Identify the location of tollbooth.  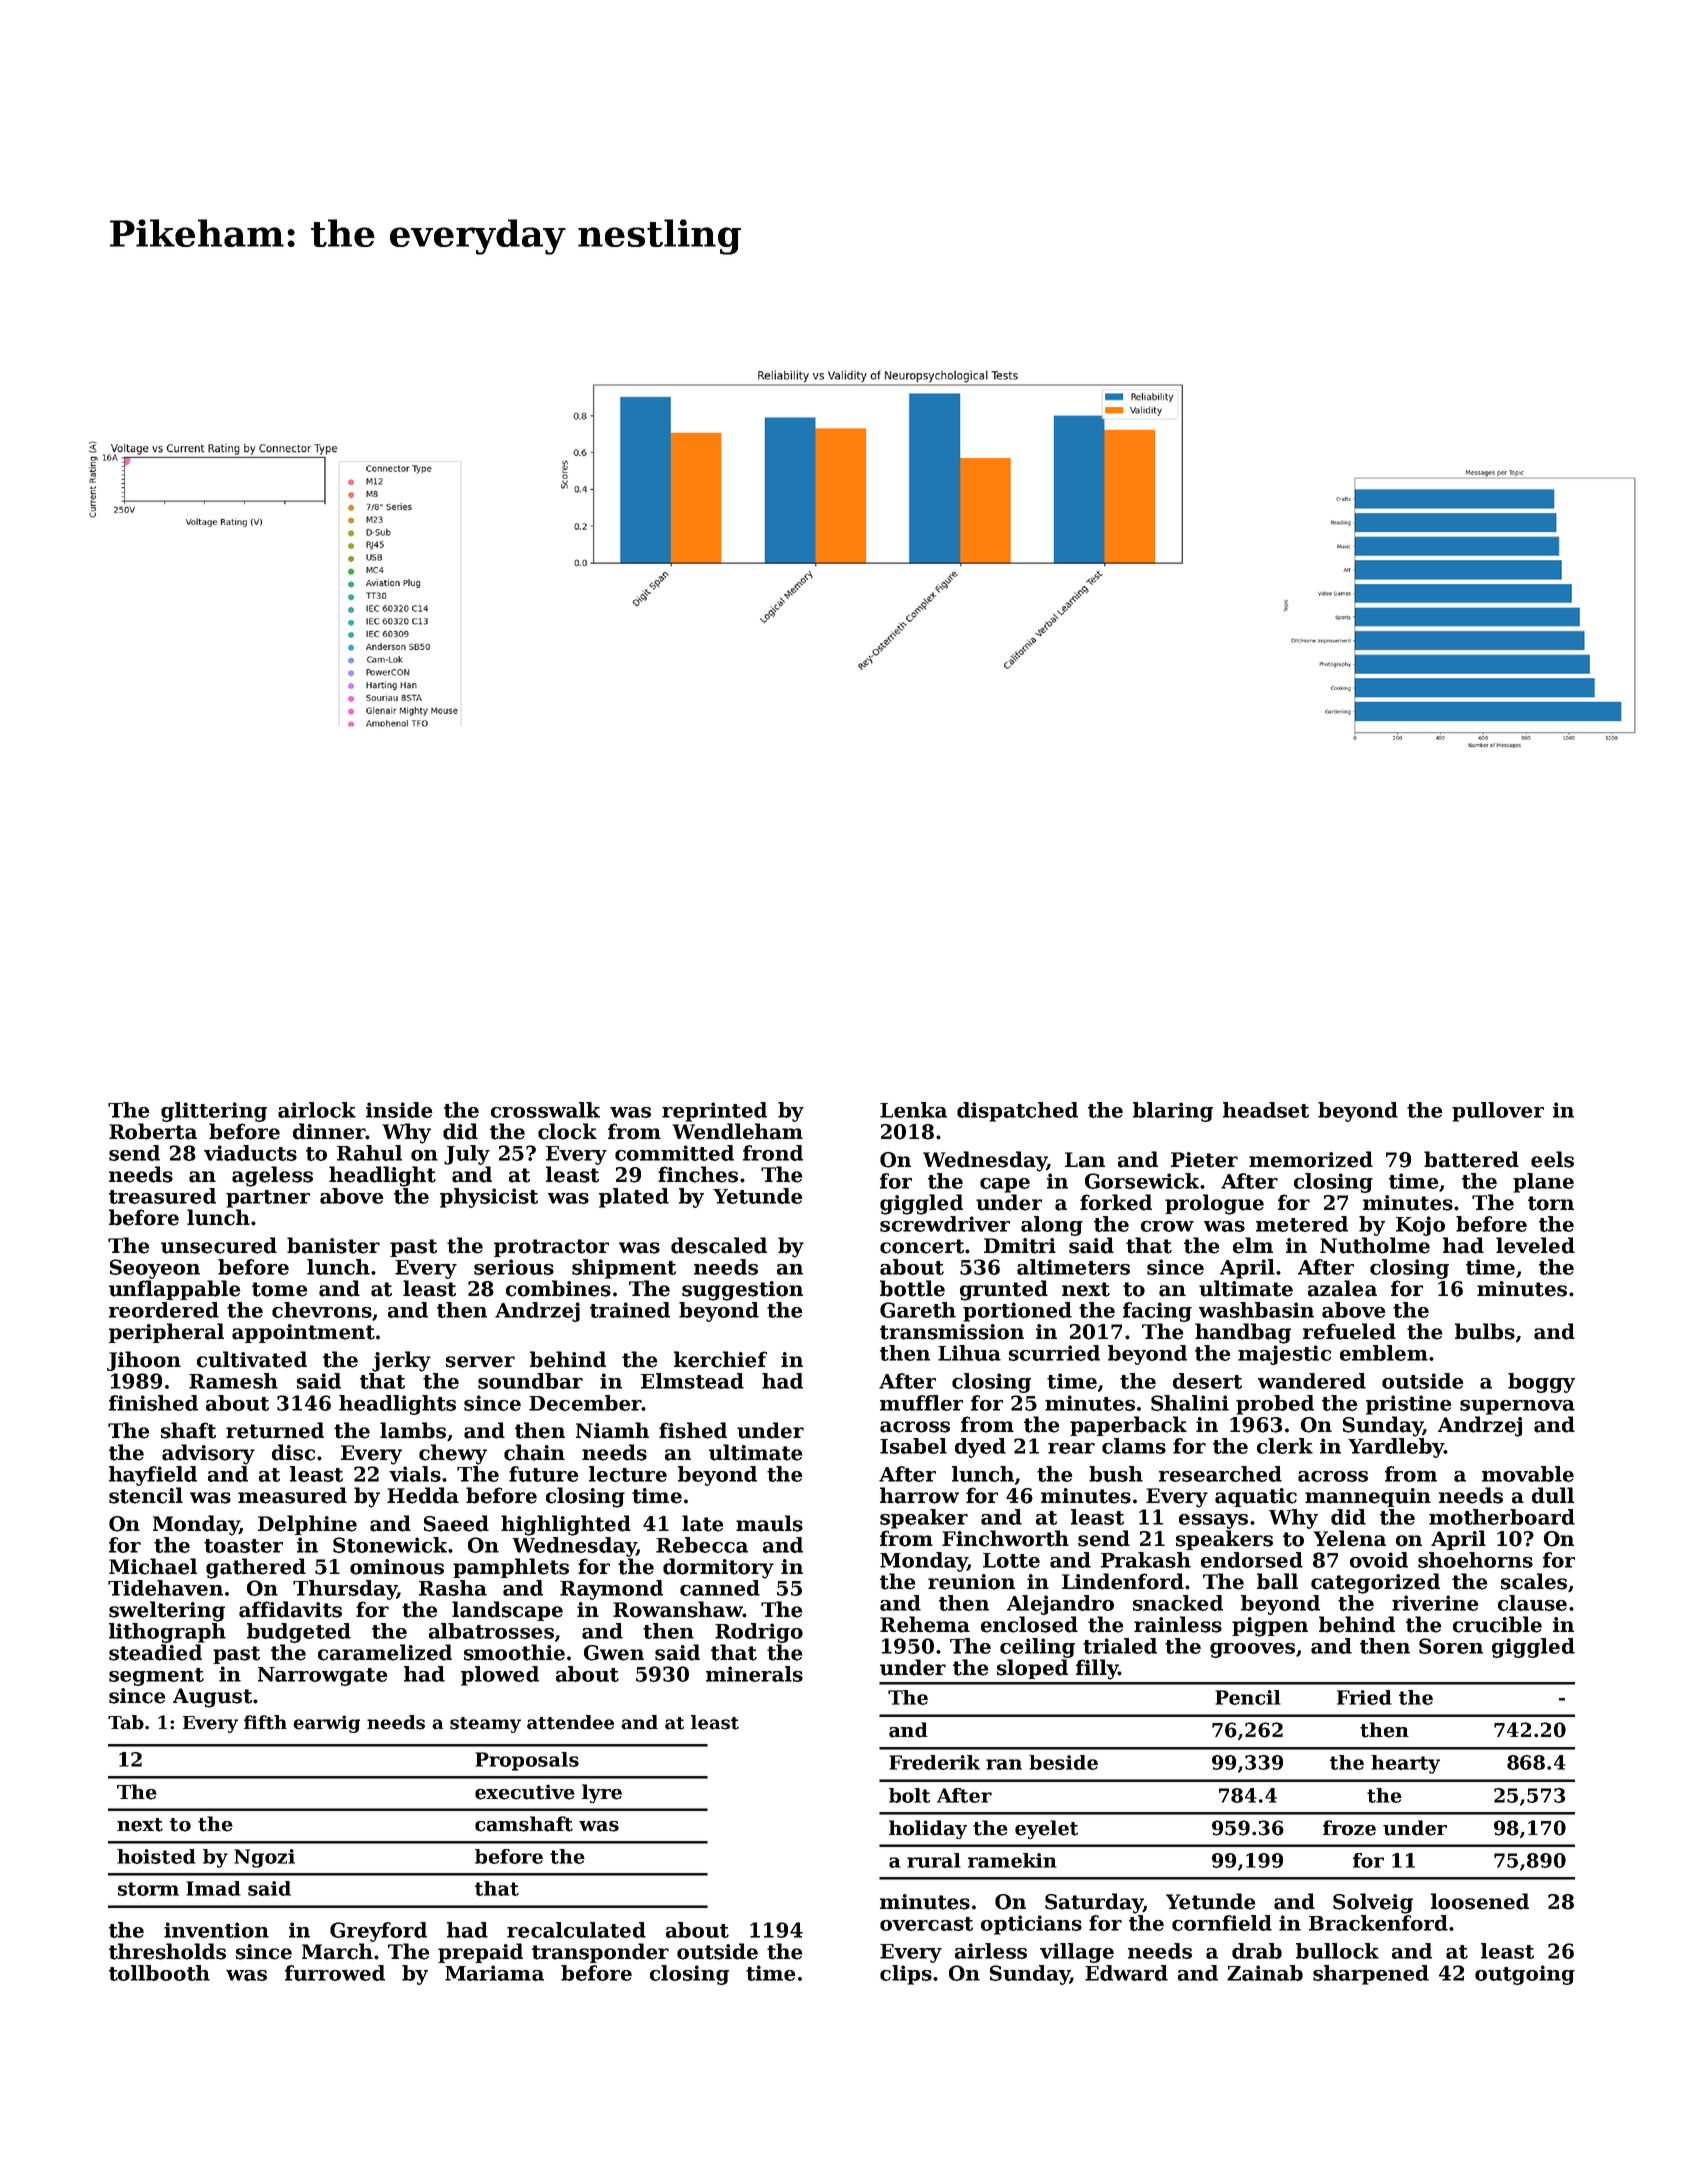
(159, 1973).
